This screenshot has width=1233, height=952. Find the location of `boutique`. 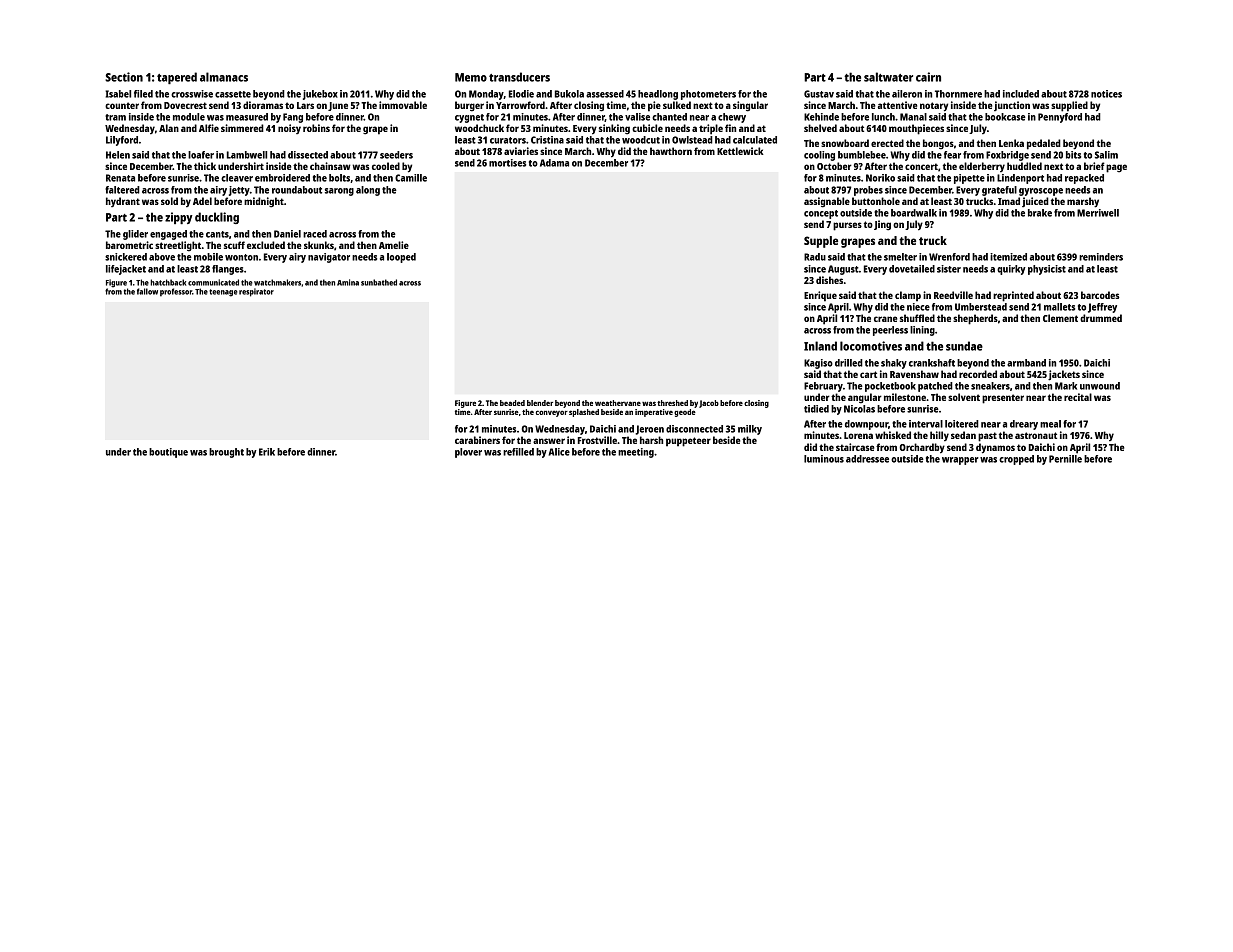

boutique is located at coordinates (168, 453).
